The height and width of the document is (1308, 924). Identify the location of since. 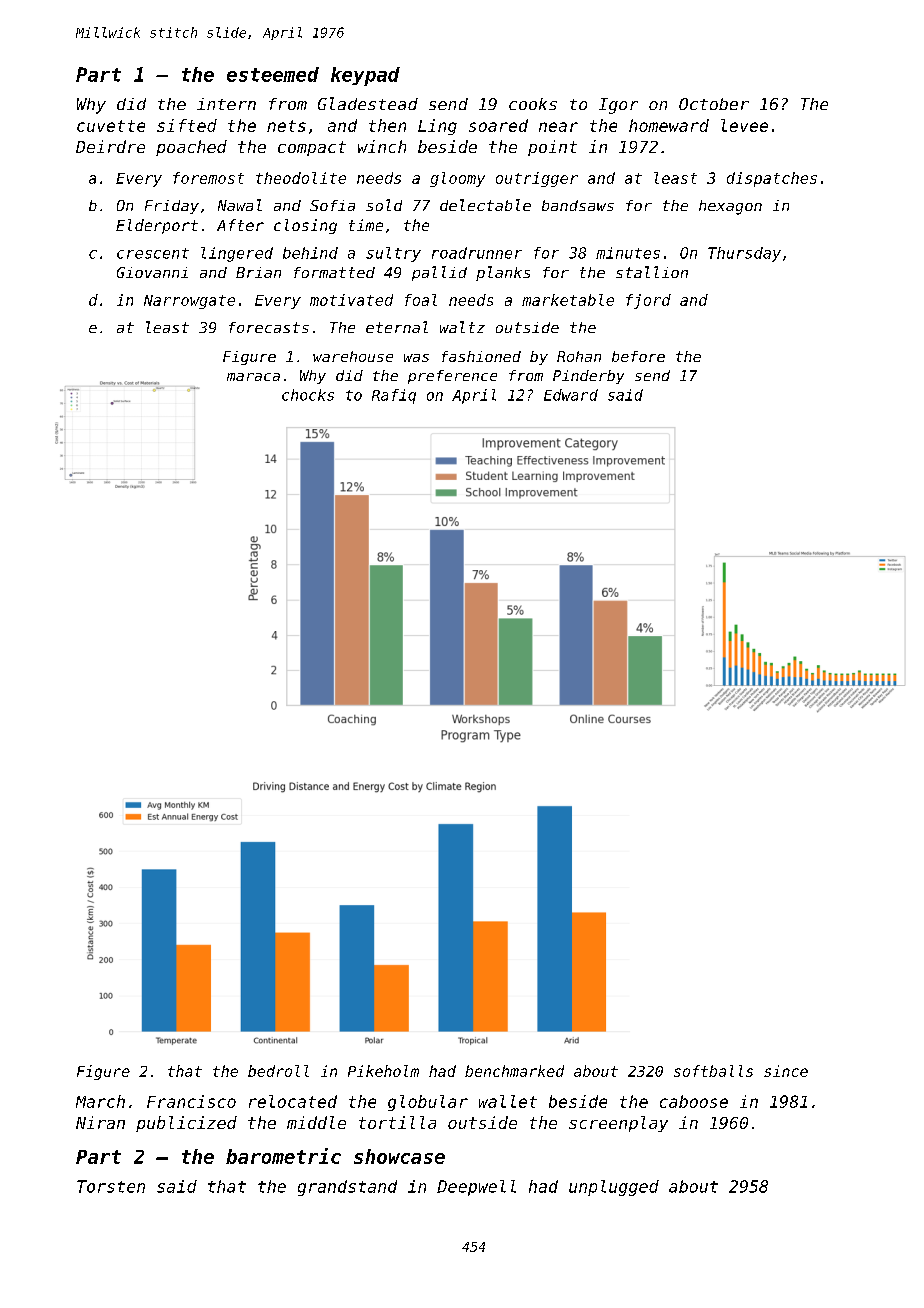
(786, 1071).
